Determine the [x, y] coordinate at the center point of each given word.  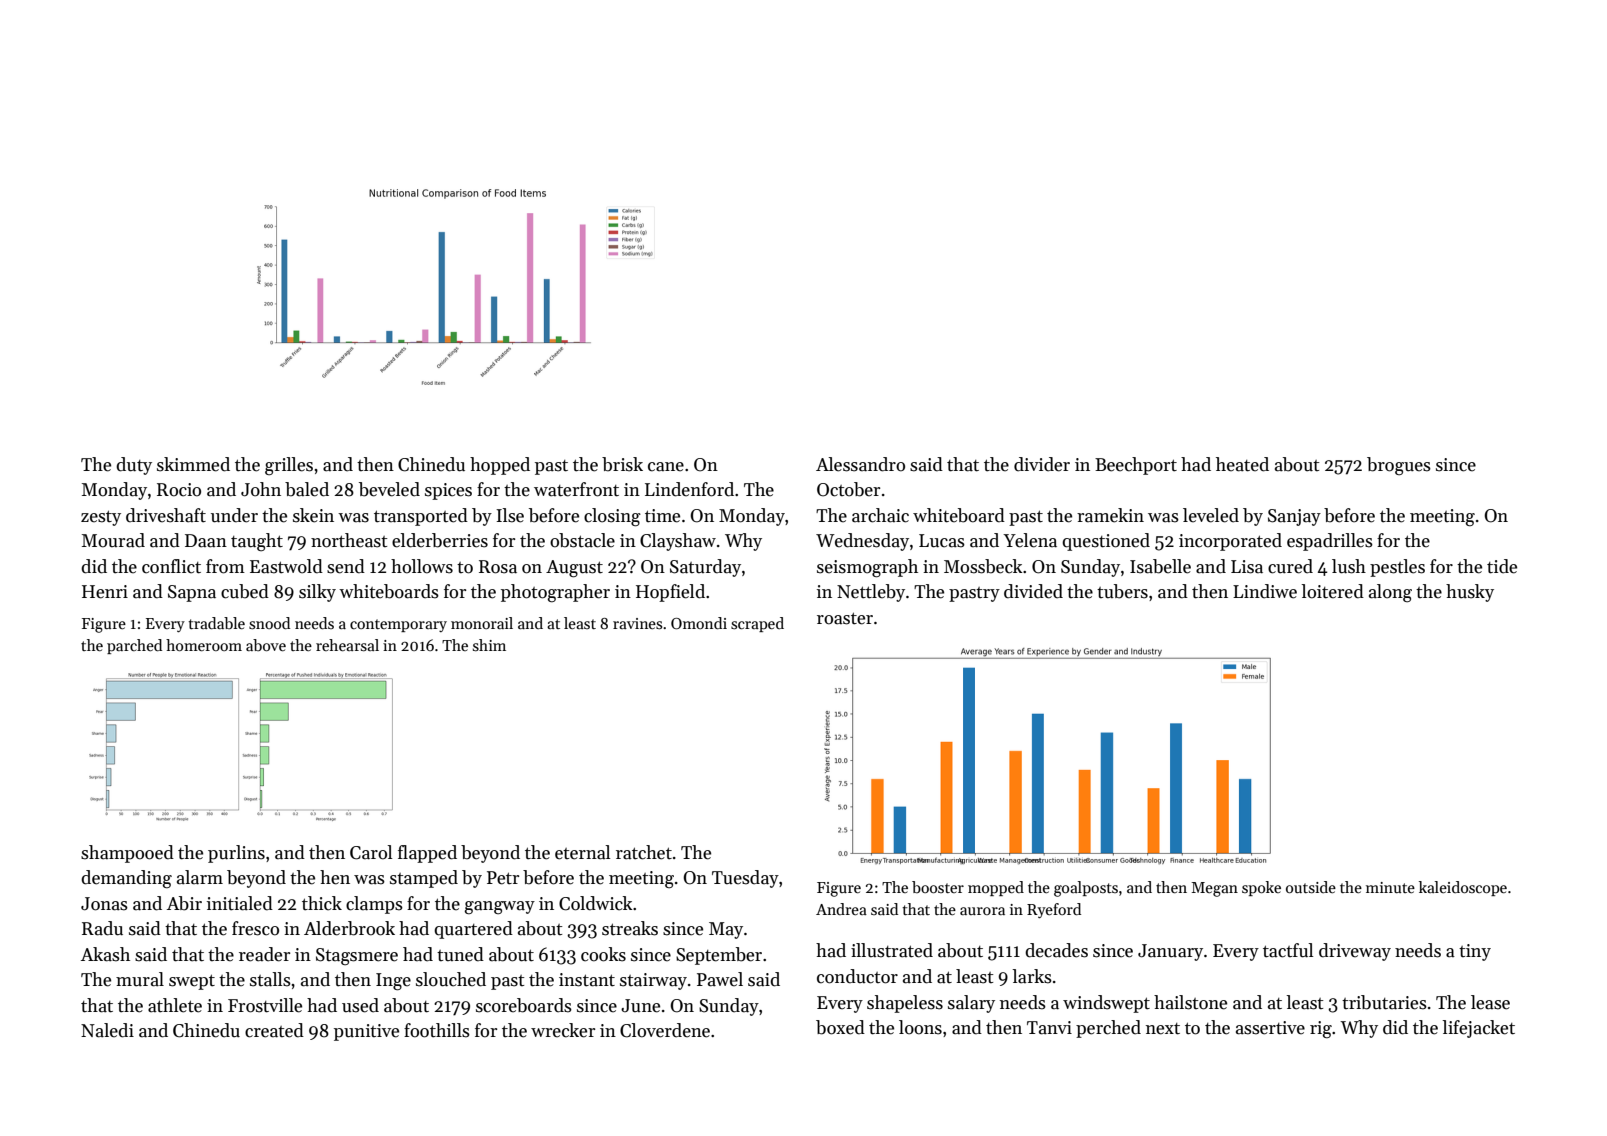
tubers [1122, 591]
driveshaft [166, 515]
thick [322, 903]
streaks [630, 928]
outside [1311, 887]
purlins [236, 854]
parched [134, 646]
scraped [757, 624]
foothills [437, 1030]
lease [1490, 1002]
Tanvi [1049, 1028]
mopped [996, 888]
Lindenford [689, 489]
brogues [1399, 466]
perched [1108, 1029]
